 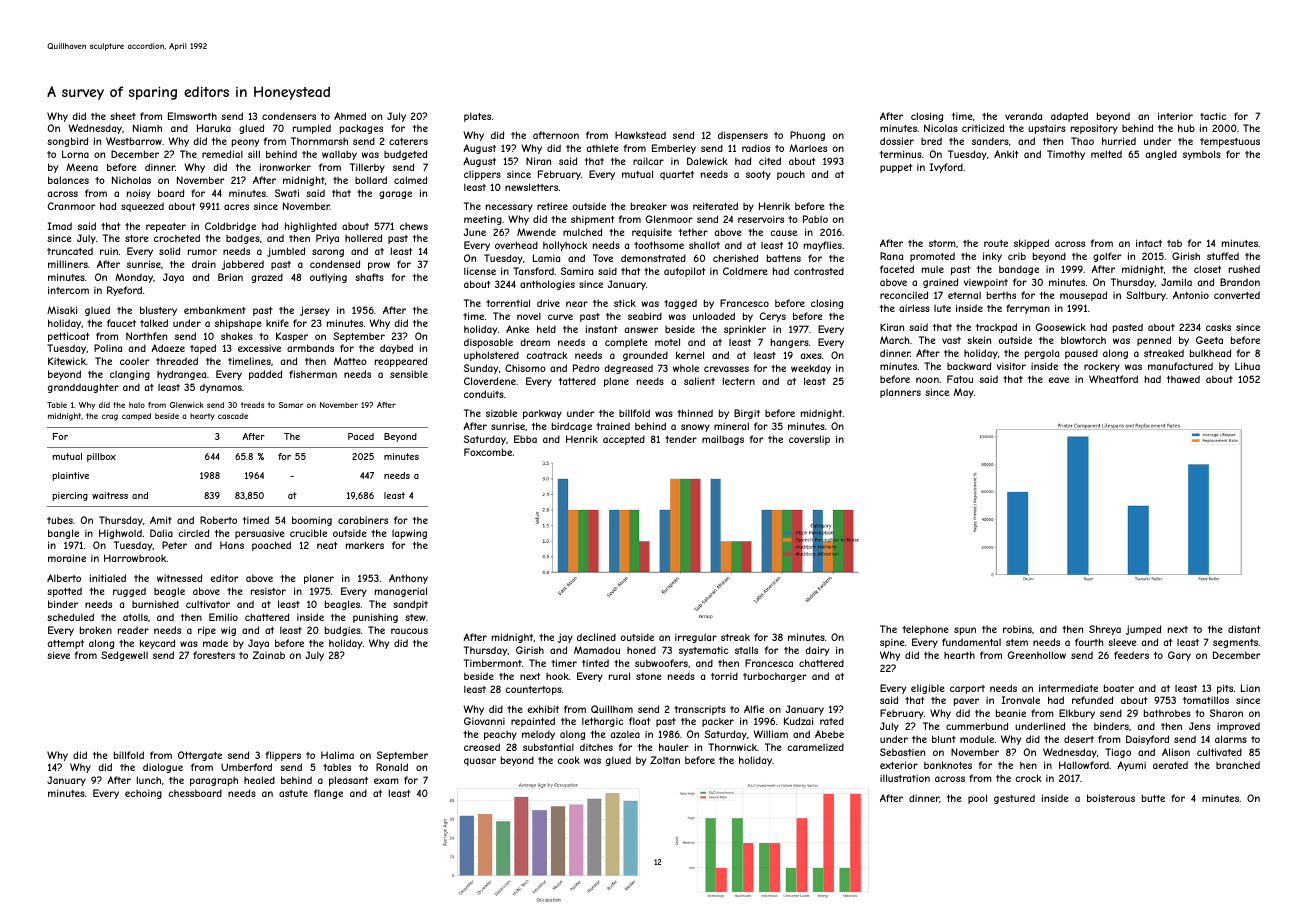 I want to click on Ottergate, so click(x=200, y=756).
